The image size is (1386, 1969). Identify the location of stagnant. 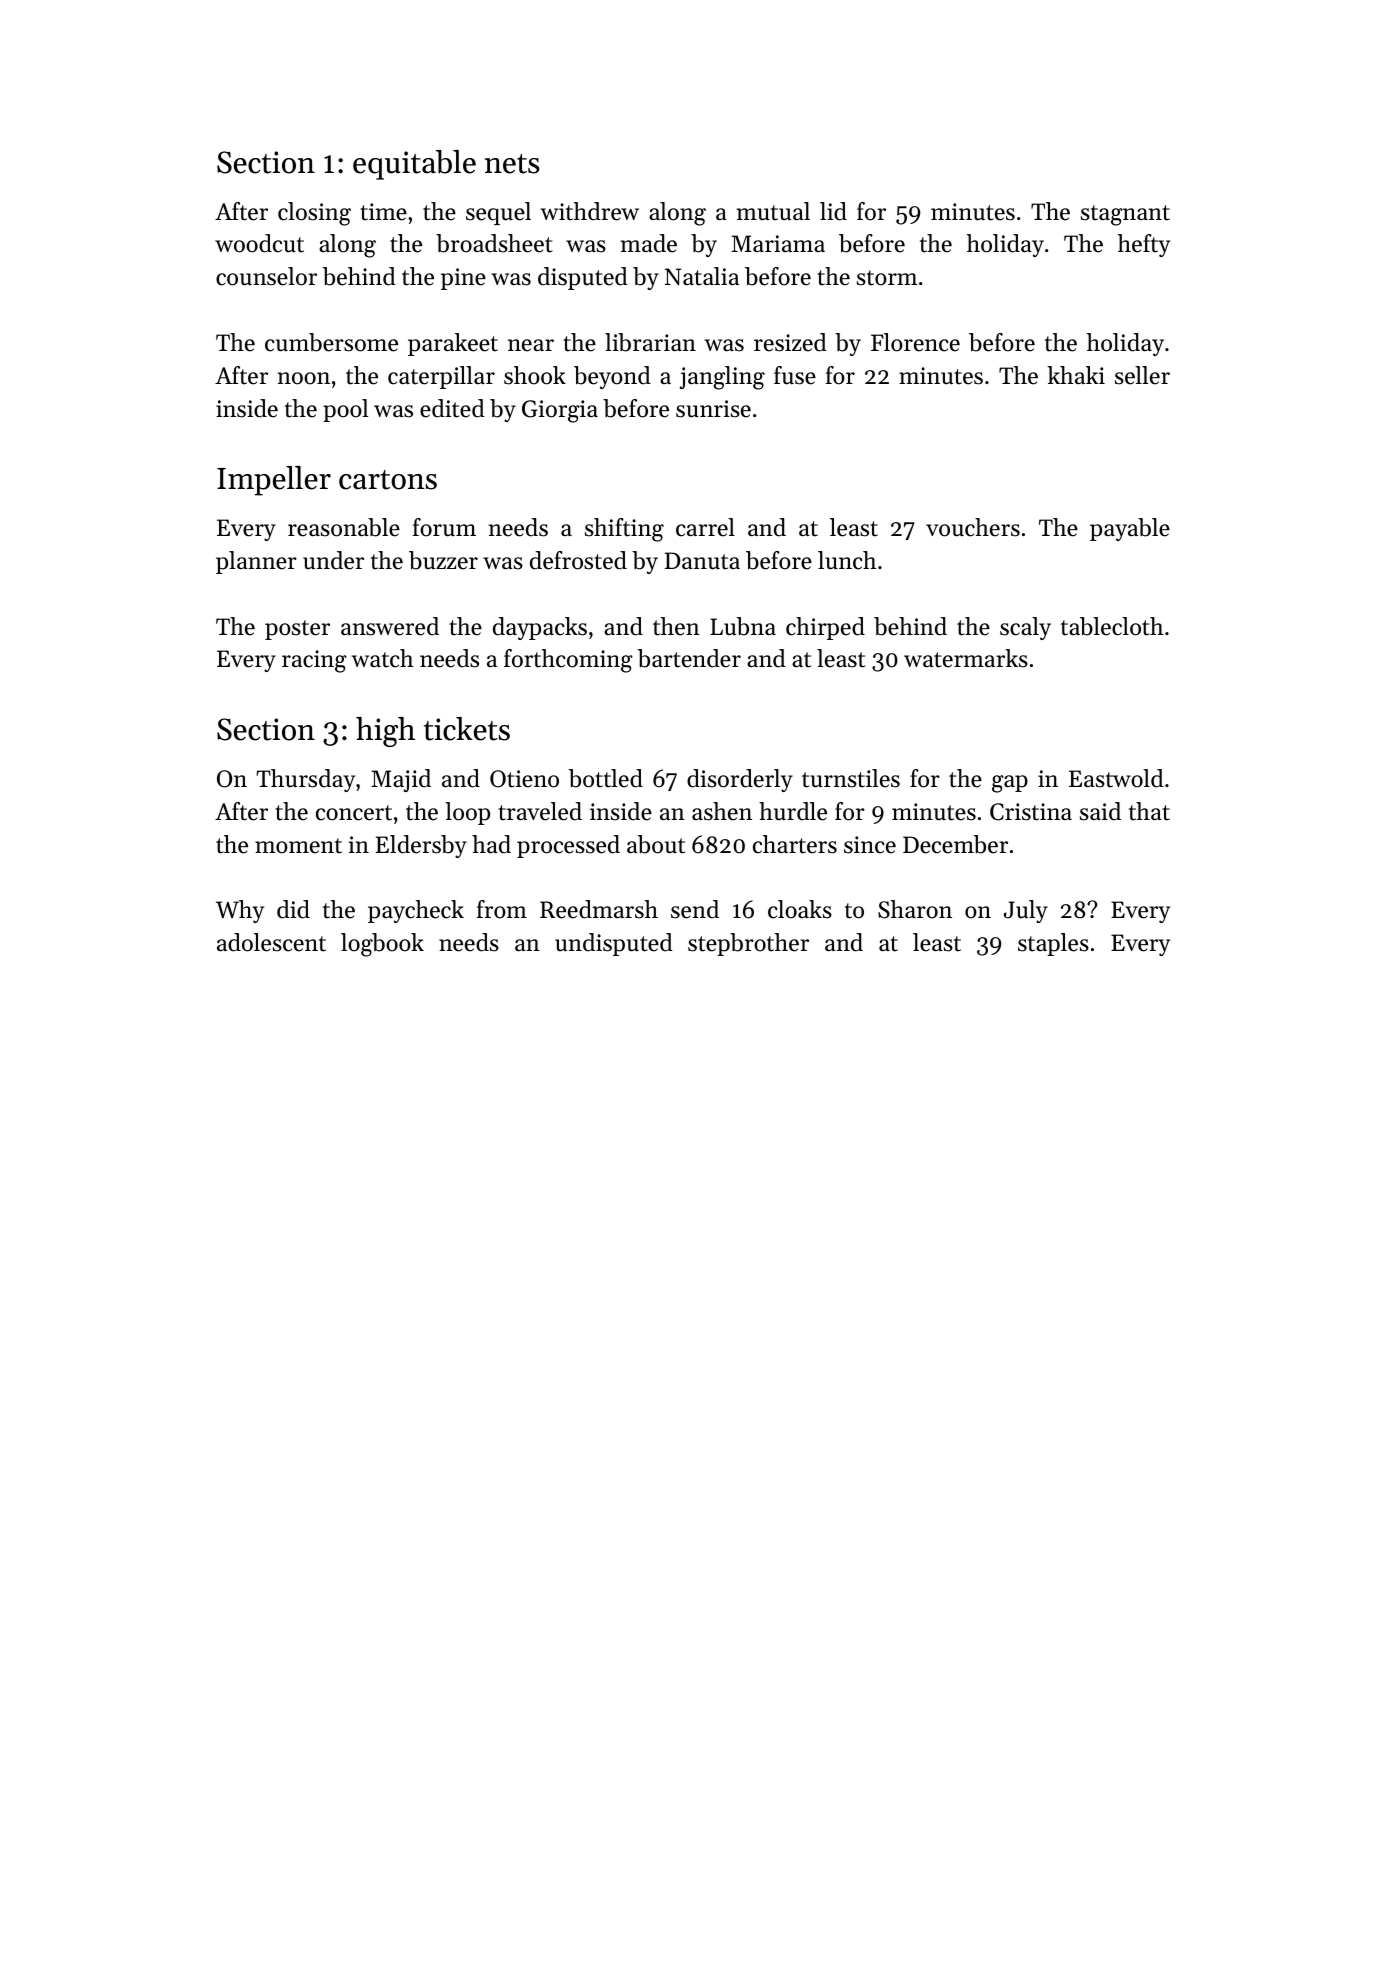
(1125, 215).
